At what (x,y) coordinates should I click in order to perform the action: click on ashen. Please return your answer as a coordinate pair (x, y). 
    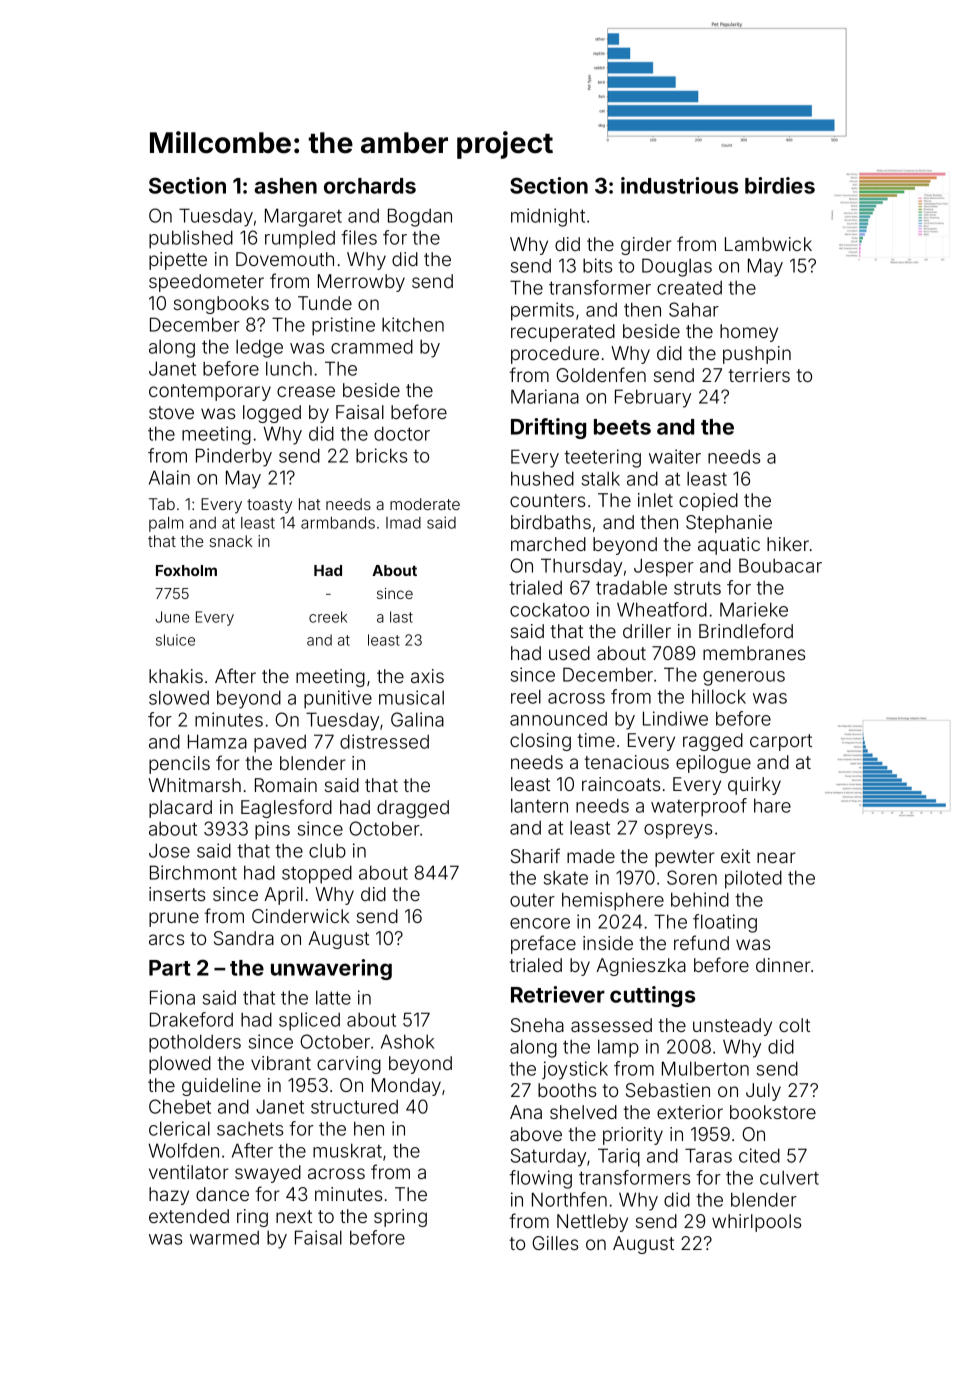
    Looking at the image, I should click on (285, 186).
